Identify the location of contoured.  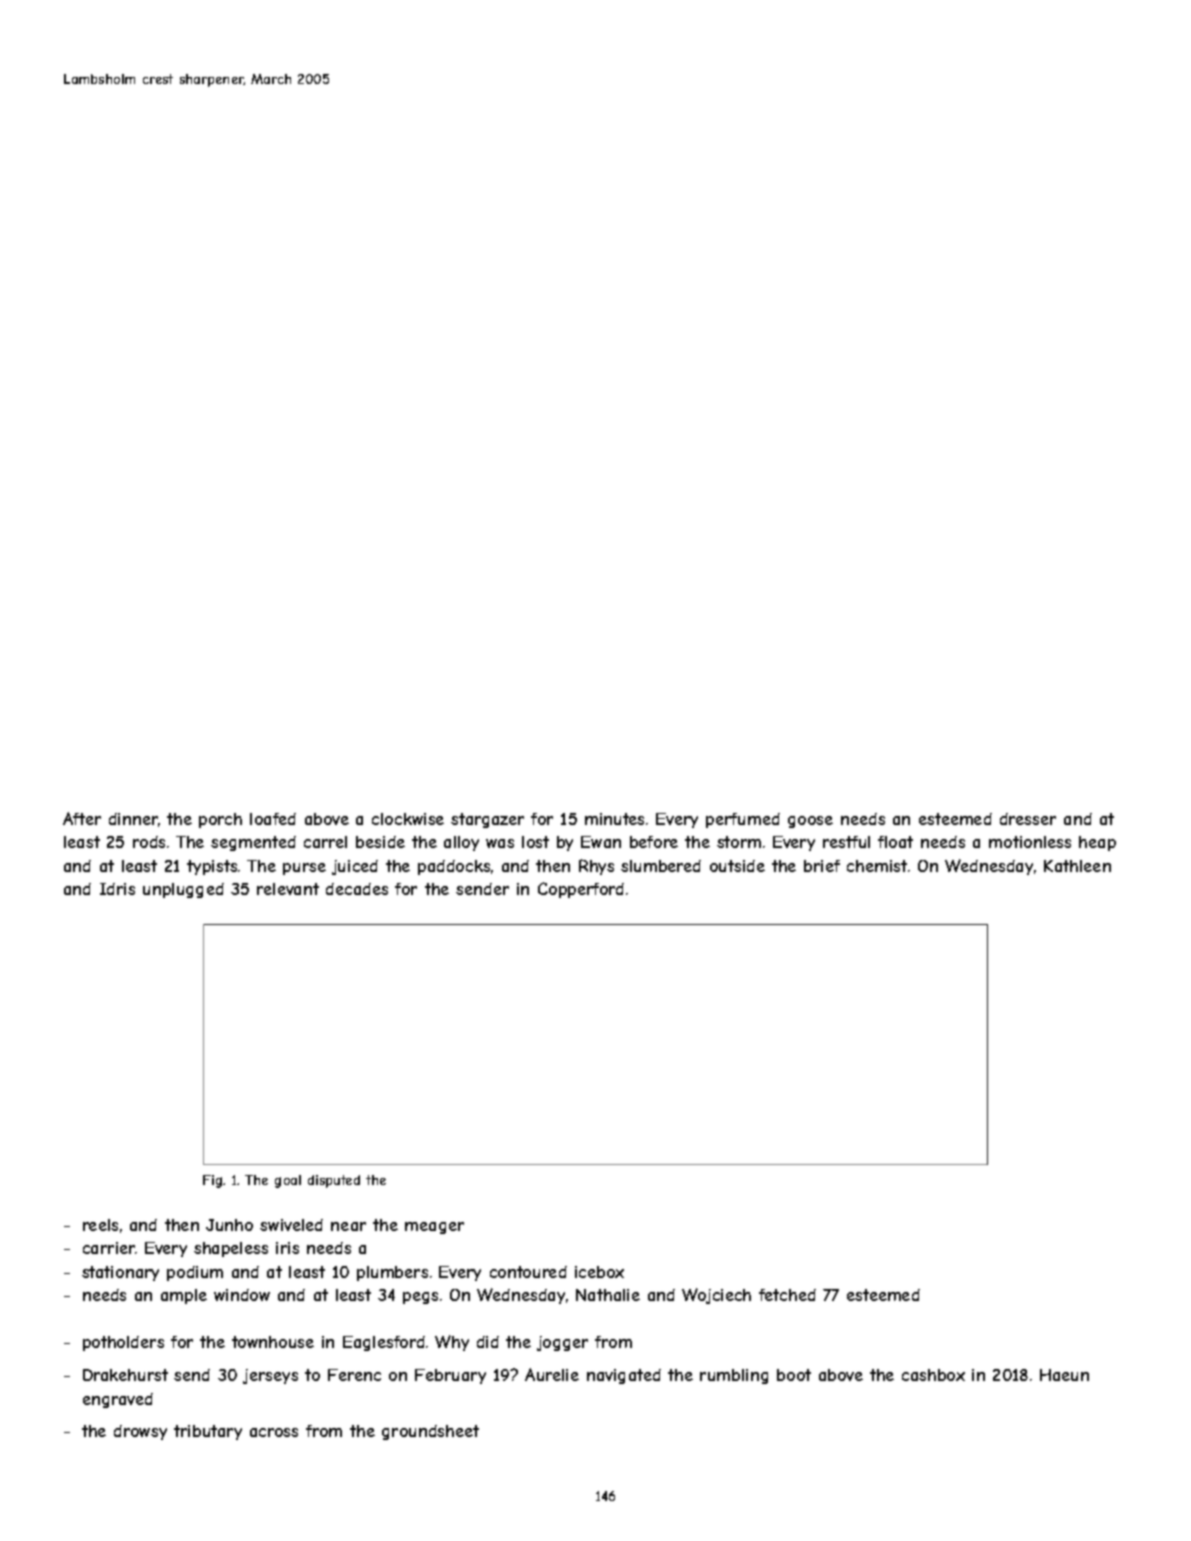
(528, 1272).
